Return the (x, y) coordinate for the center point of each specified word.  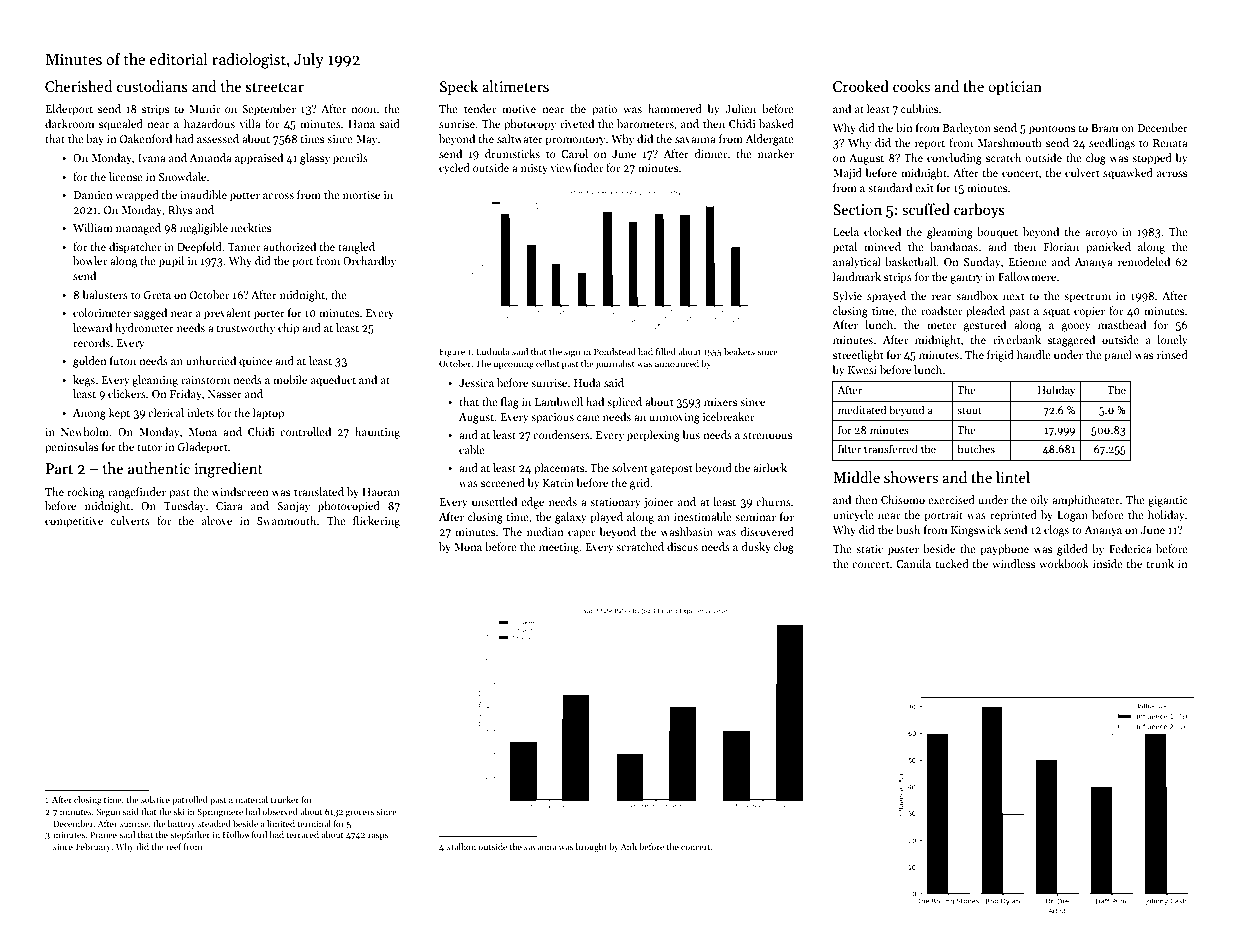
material (252, 799)
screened (503, 482)
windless (1013, 563)
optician (1015, 88)
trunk (1160, 563)
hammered (675, 108)
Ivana (151, 158)
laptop (268, 414)
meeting (559, 548)
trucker (285, 799)
